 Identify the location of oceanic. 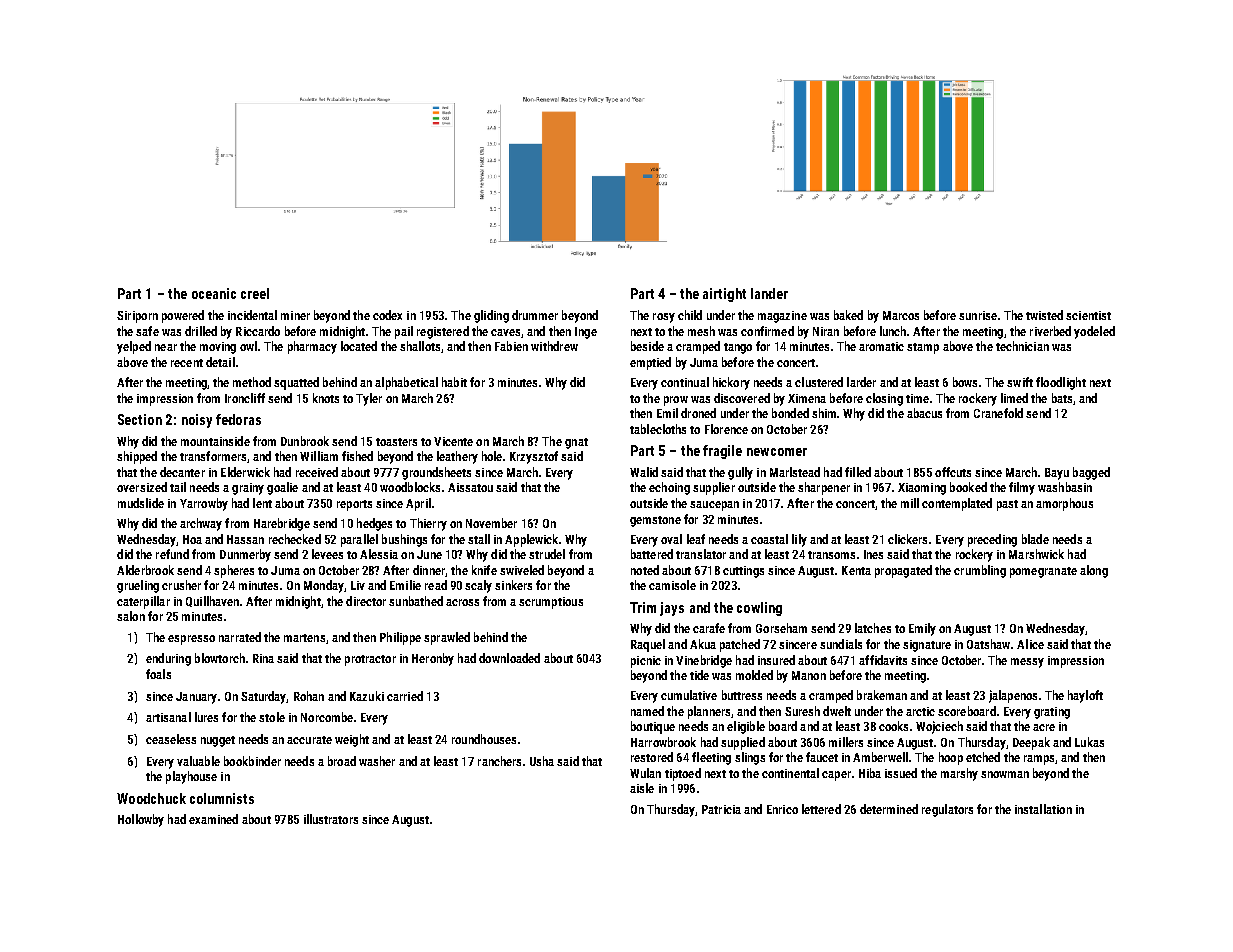
(214, 293).
